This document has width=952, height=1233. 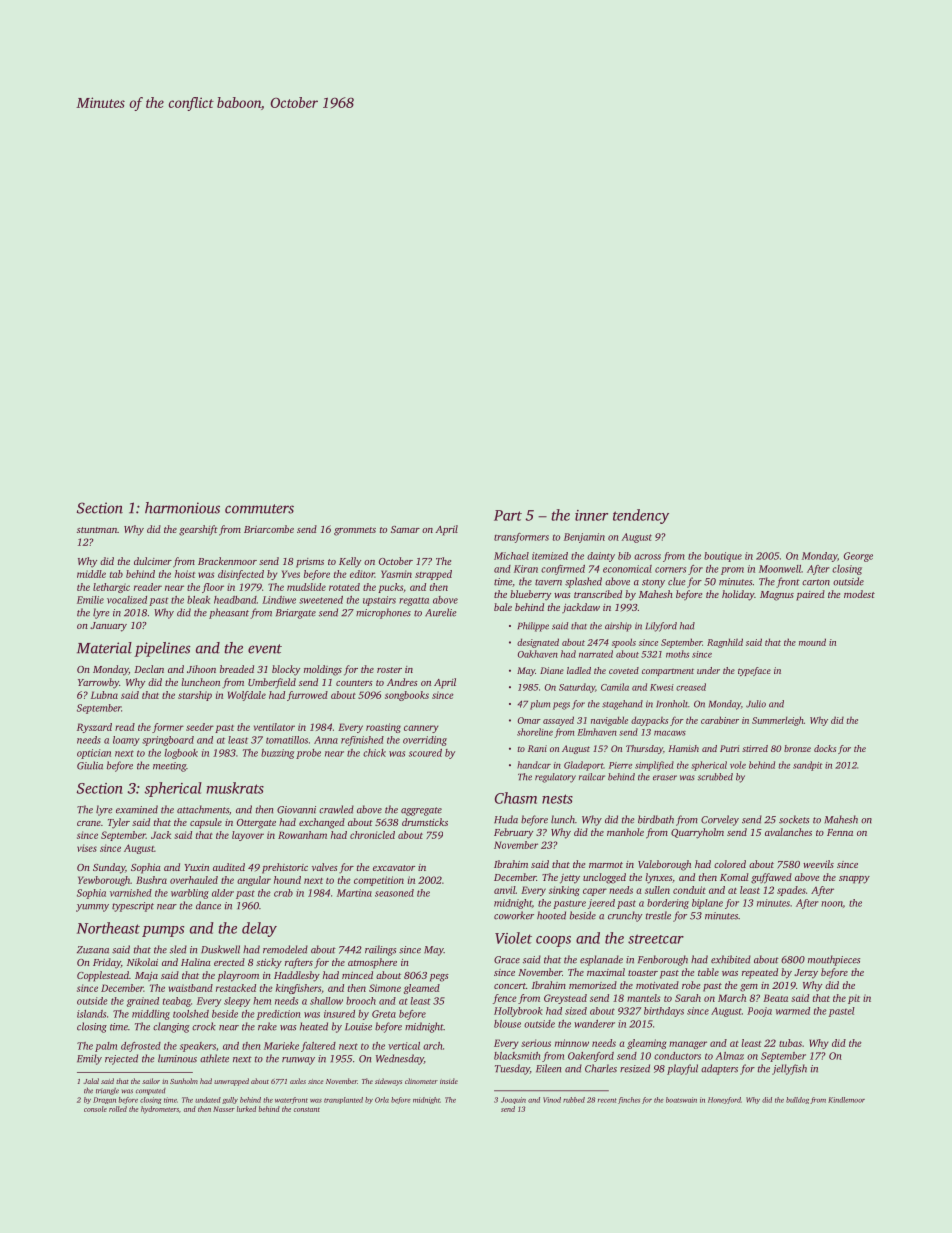 I want to click on mouthpieces, so click(x=834, y=960).
